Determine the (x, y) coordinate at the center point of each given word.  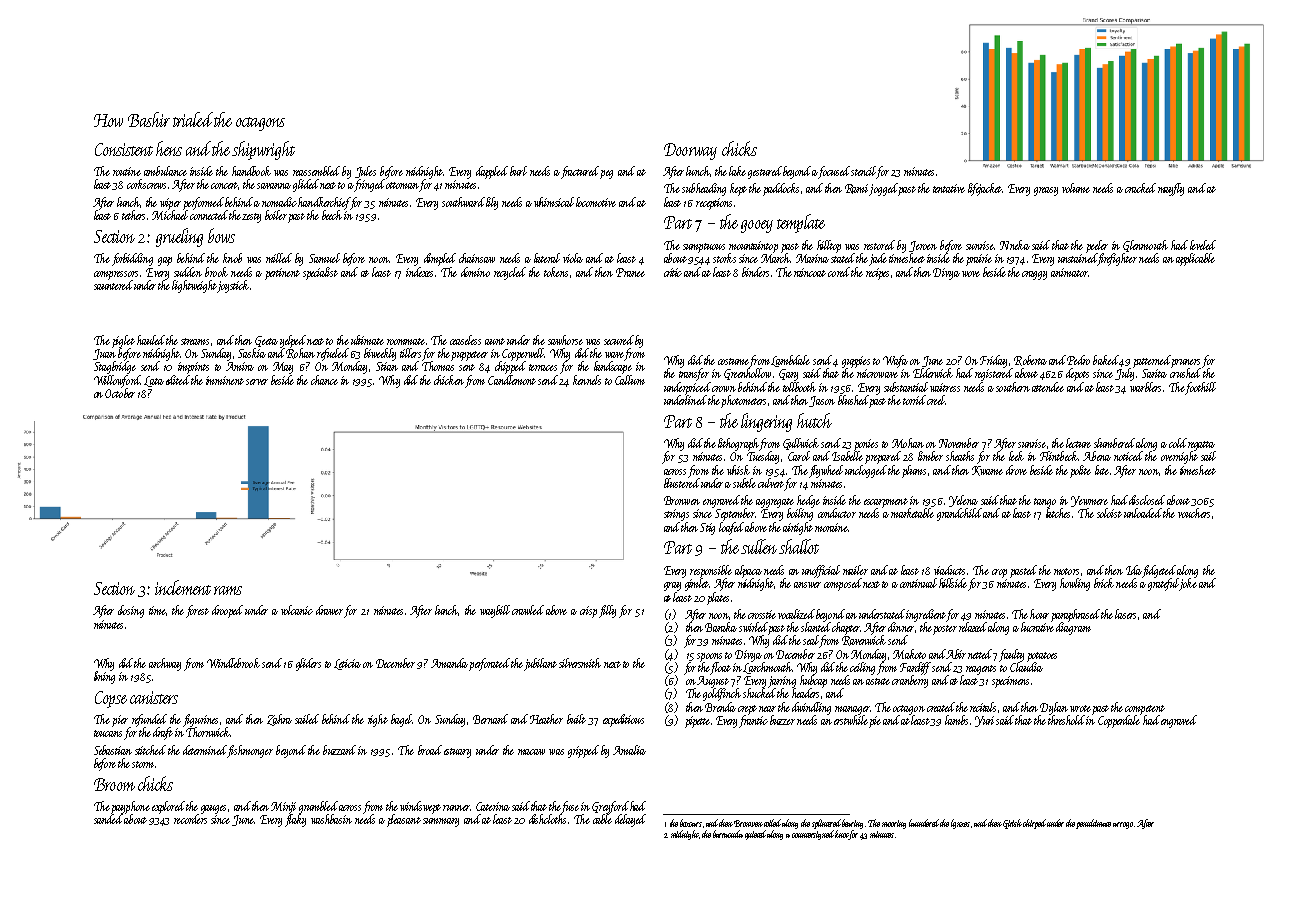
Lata (154, 381)
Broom (114, 784)
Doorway (690, 151)
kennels (587, 380)
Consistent (124, 149)
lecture (1078, 443)
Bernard (490, 719)
